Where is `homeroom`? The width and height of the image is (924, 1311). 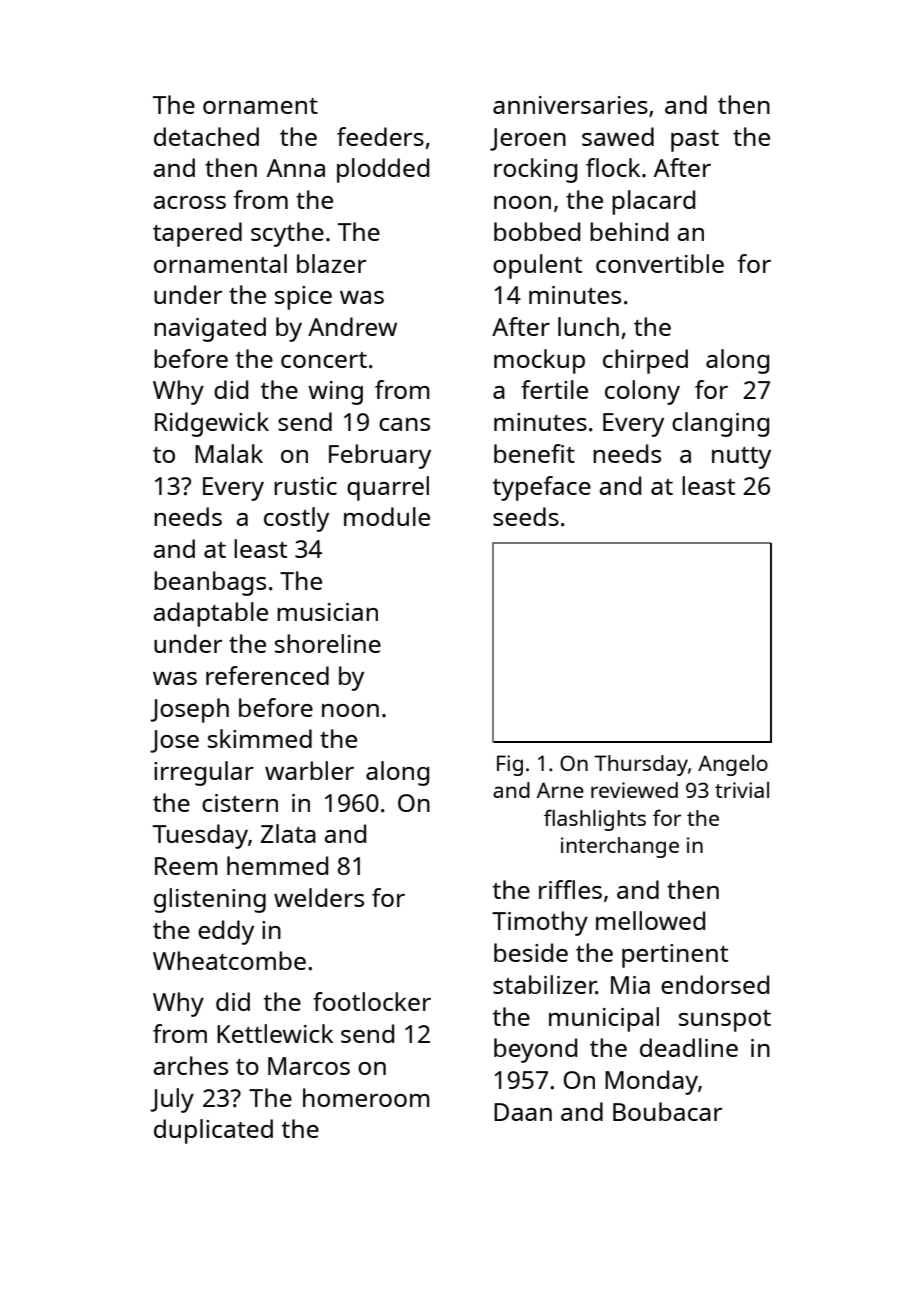
homeroom is located at coordinates (366, 1097).
